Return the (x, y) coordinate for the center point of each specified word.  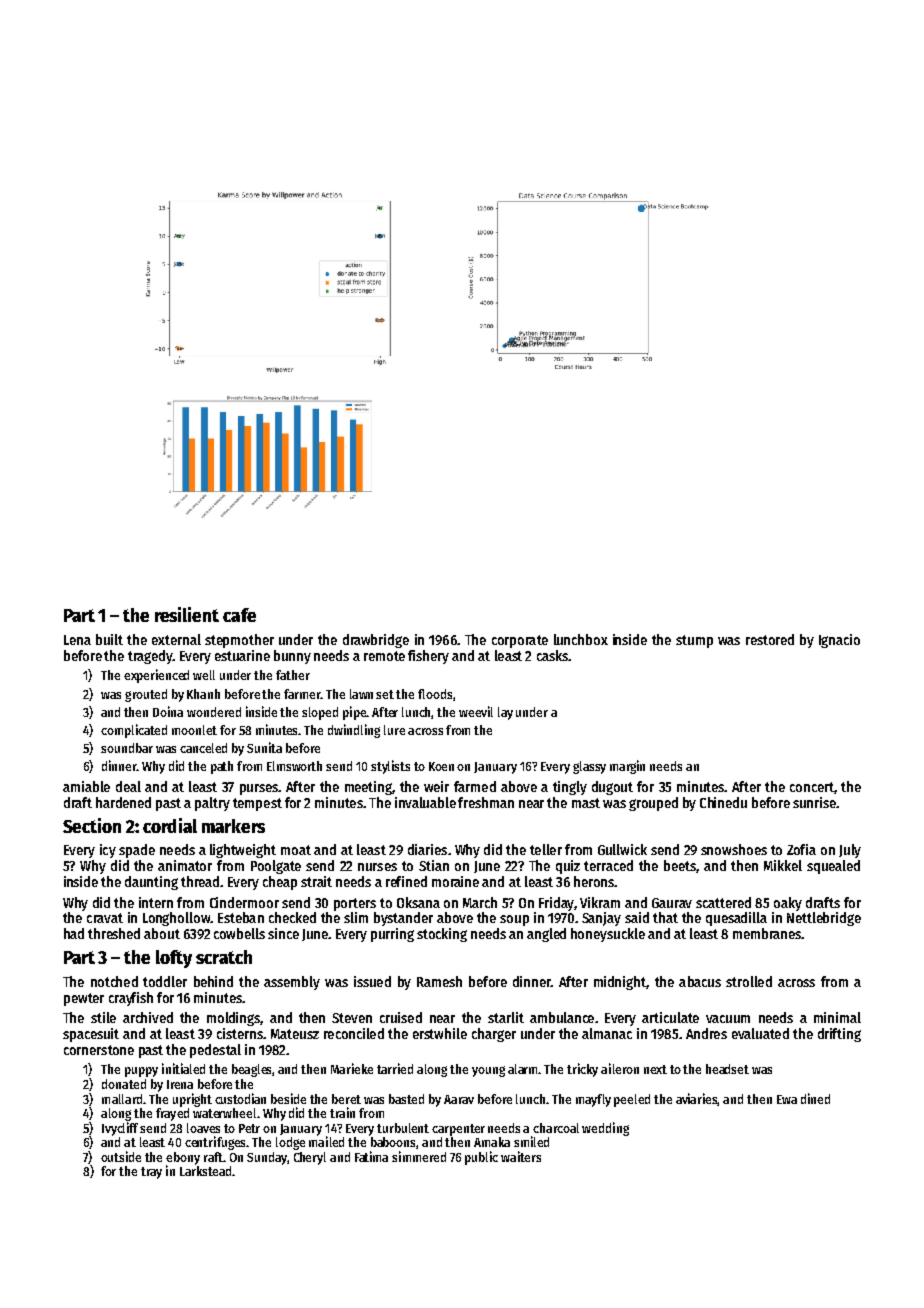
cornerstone (99, 1050)
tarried (395, 1068)
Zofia (801, 849)
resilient (187, 614)
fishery (428, 657)
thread (200, 881)
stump (694, 641)
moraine (455, 881)
